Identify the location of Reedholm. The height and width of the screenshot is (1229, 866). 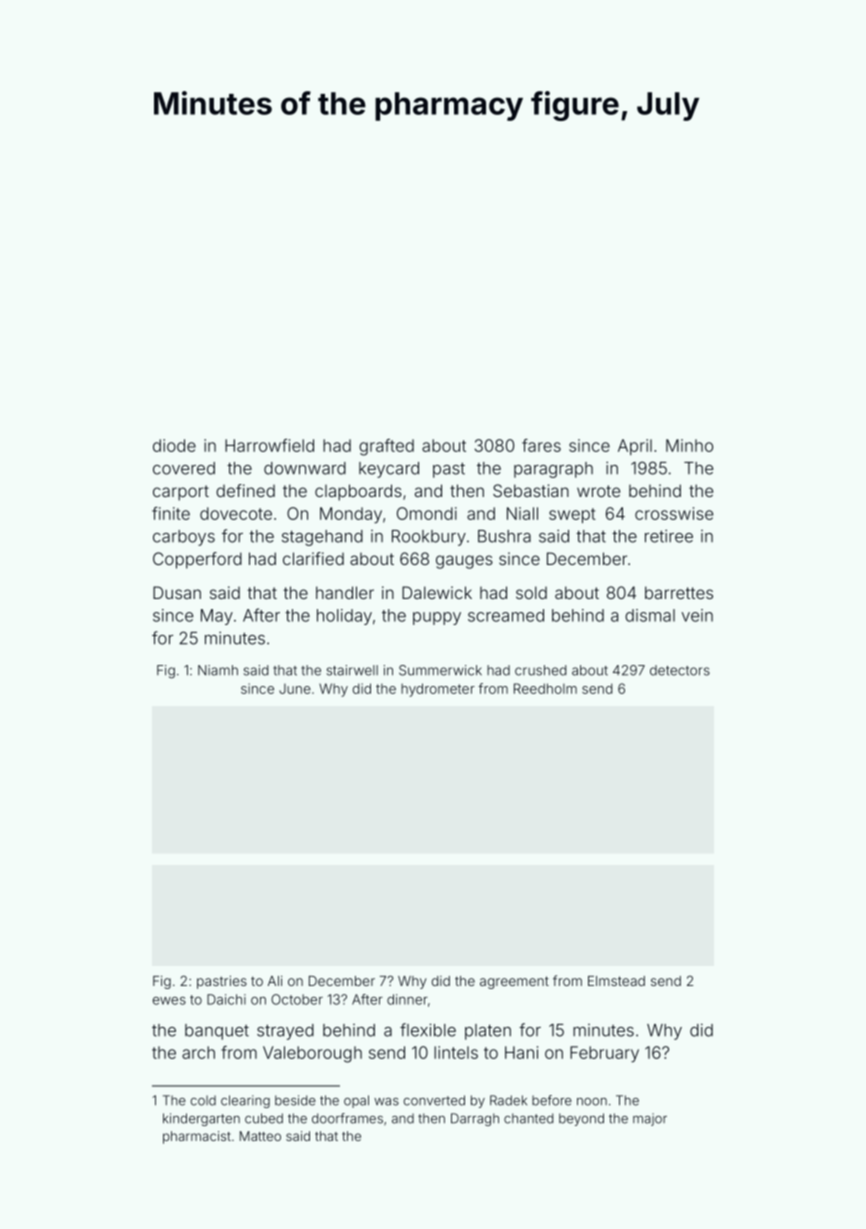
(545, 688).
